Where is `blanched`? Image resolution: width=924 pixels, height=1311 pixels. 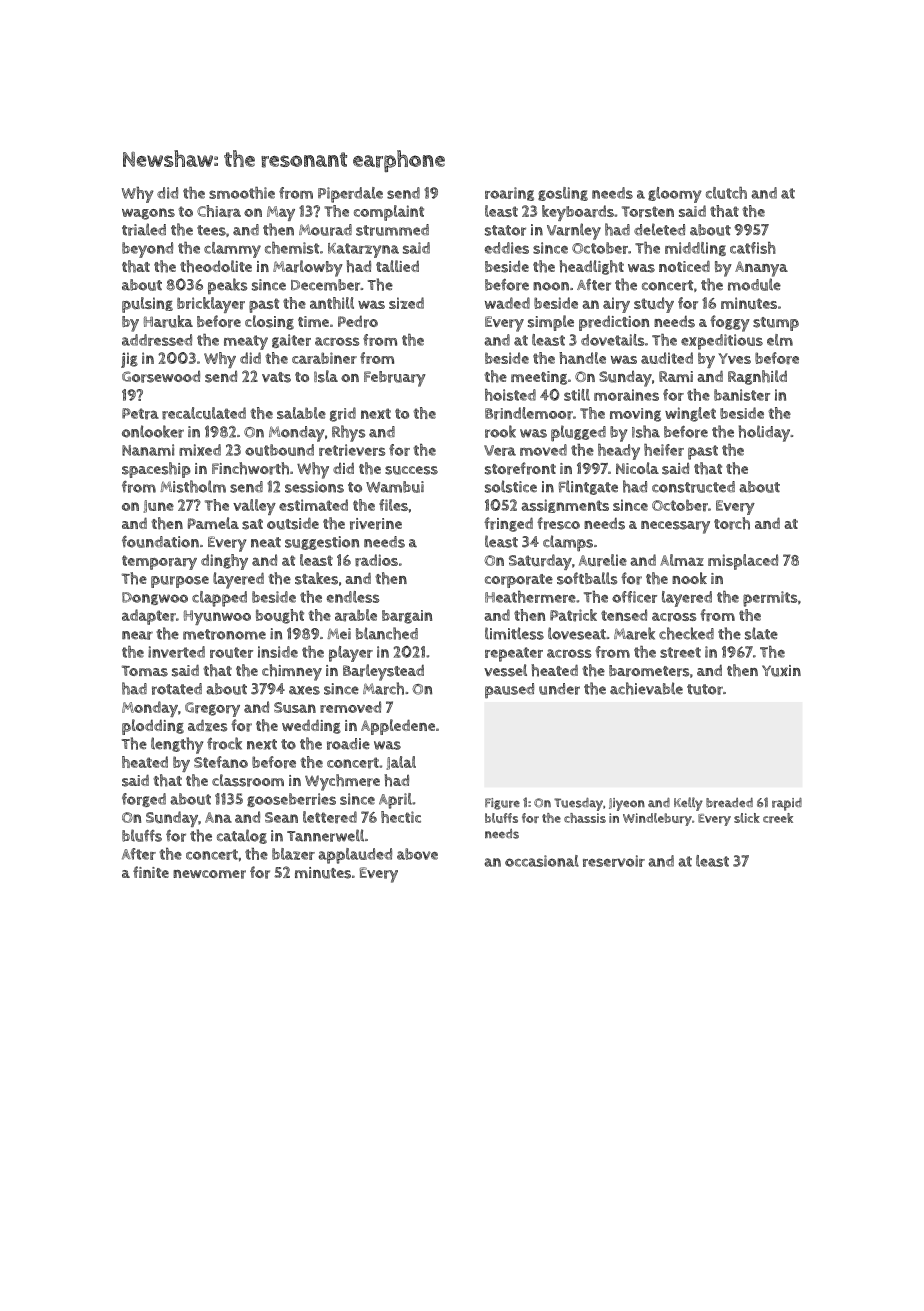
blanched is located at coordinates (387, 633).
